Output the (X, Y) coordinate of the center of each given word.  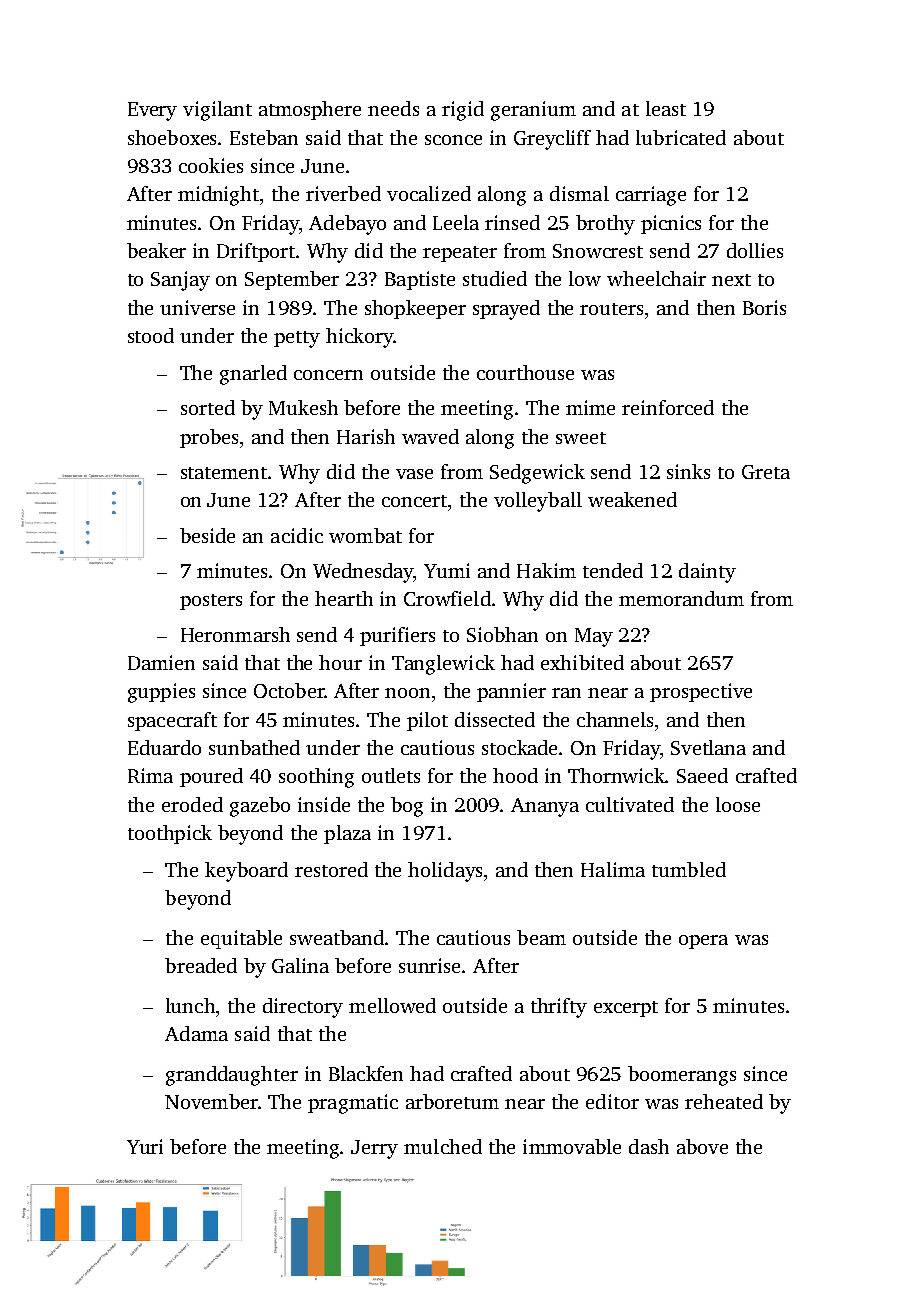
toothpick (170, 834)
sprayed (506, 310)
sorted (208, 407)
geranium (533, 111)
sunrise (431, 965)
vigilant (217, 111)
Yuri (145, 1146)
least (666, 108)
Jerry (374, 1149)
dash (649, 1146)
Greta (766, 472)
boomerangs (682, 1076)
